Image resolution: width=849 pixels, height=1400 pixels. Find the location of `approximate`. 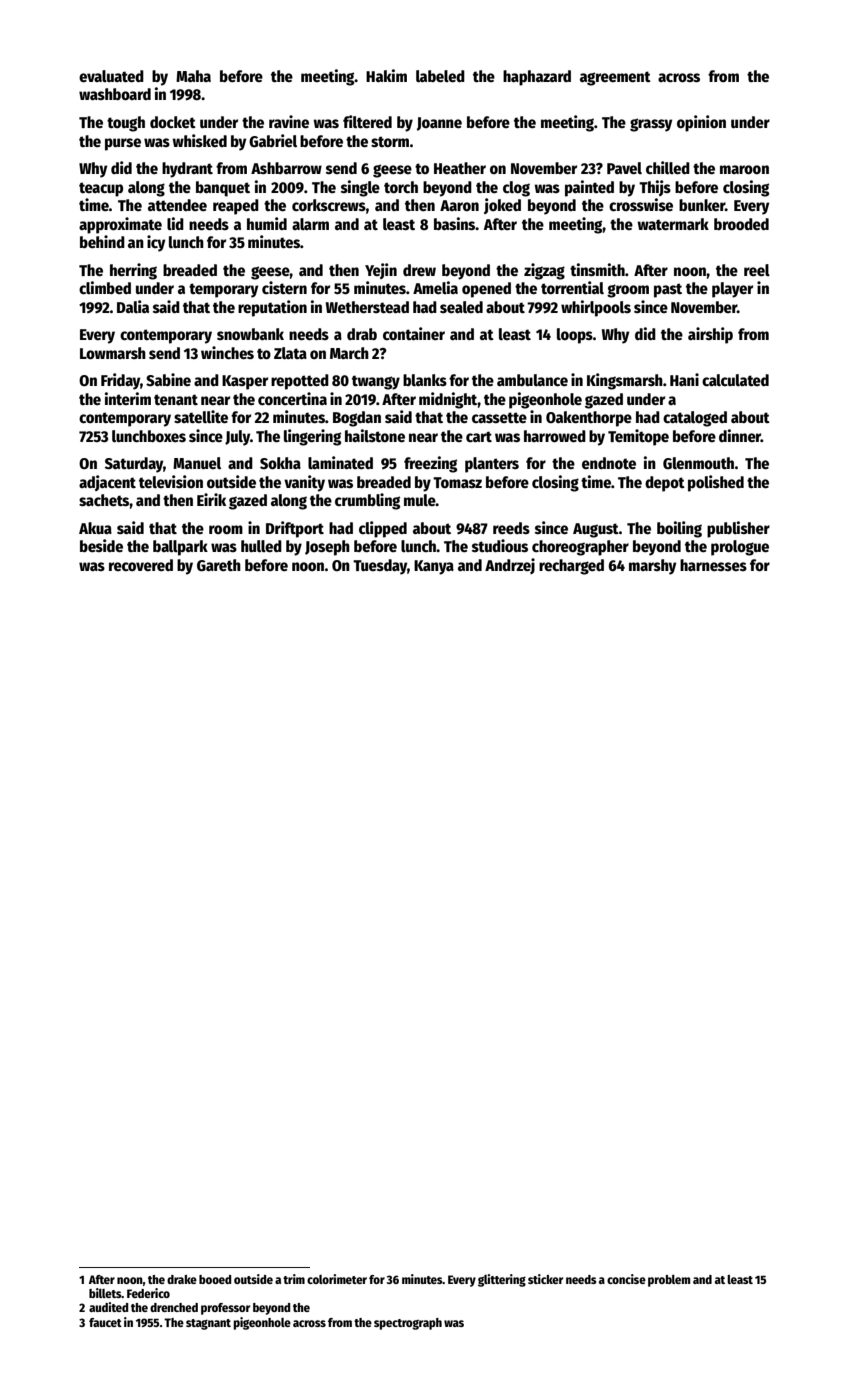

approximate is located at coordinates (120, 225).
